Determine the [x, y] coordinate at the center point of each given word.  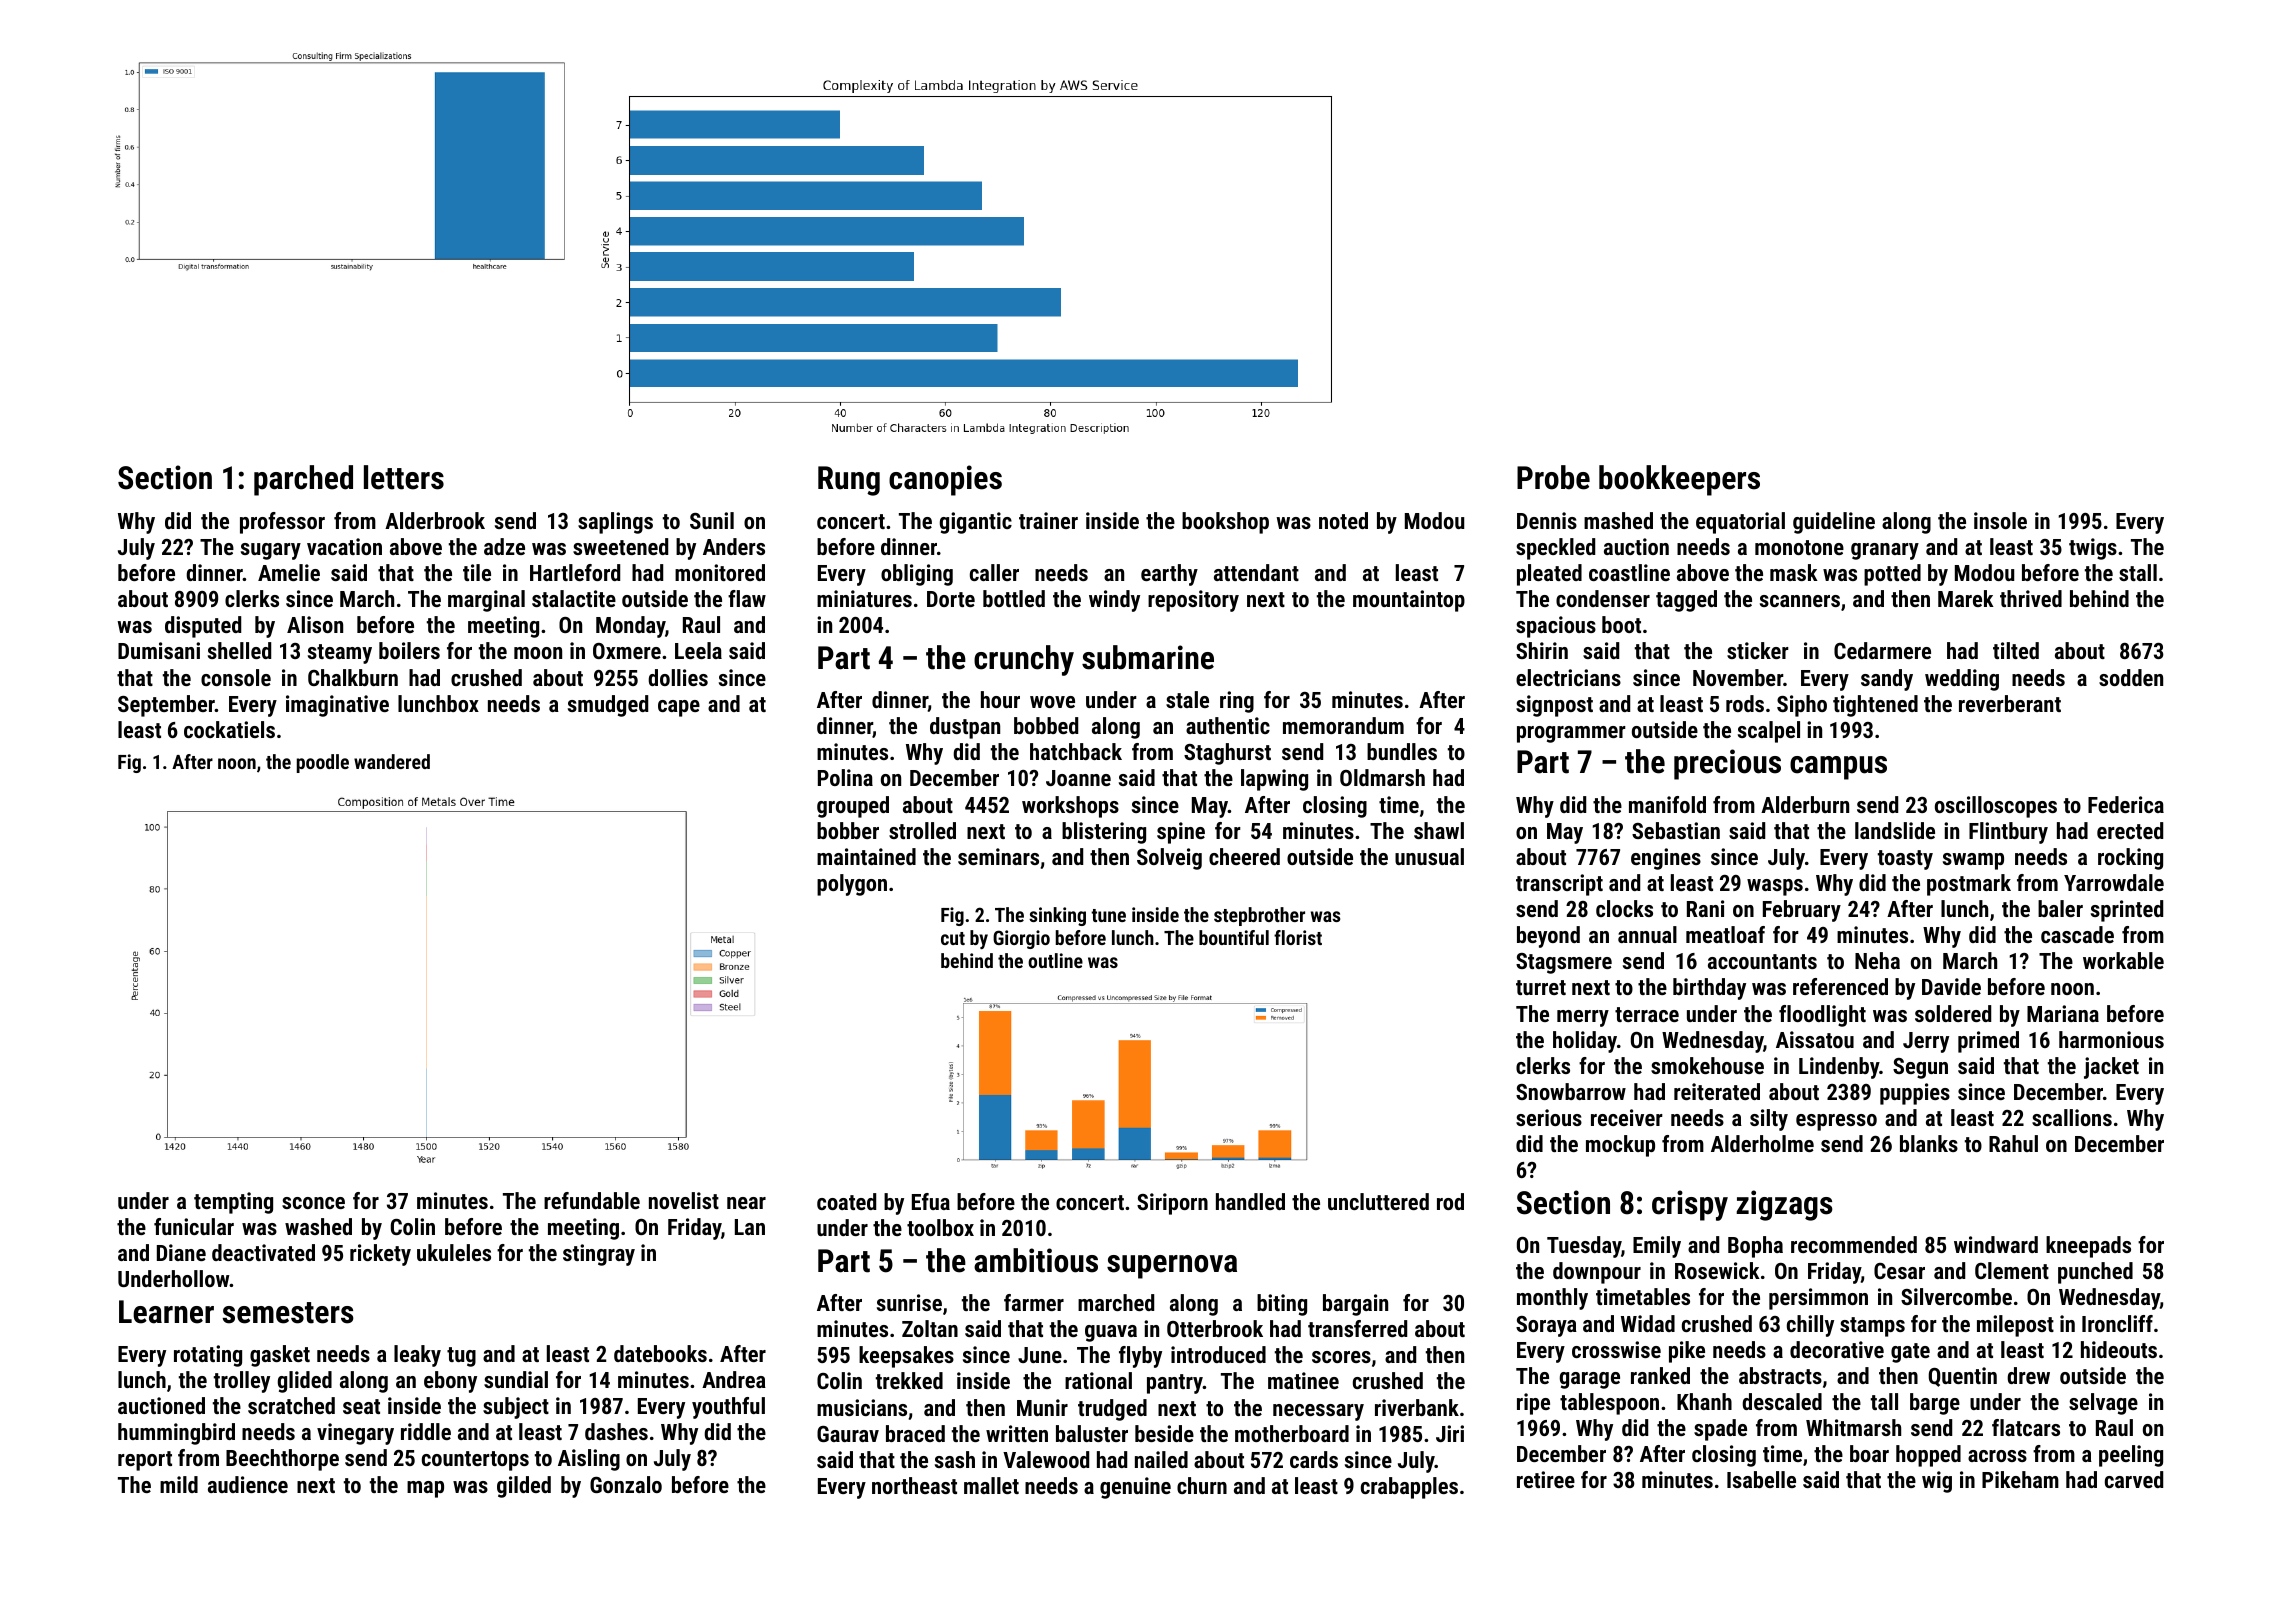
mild [179, 1484]
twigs [2093, 549]
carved [2134, 1479]
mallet [991, 1485]
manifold [1667, 804]
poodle [323, 763]
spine [1181, 833]
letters [404, 477]
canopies [945, 480]
